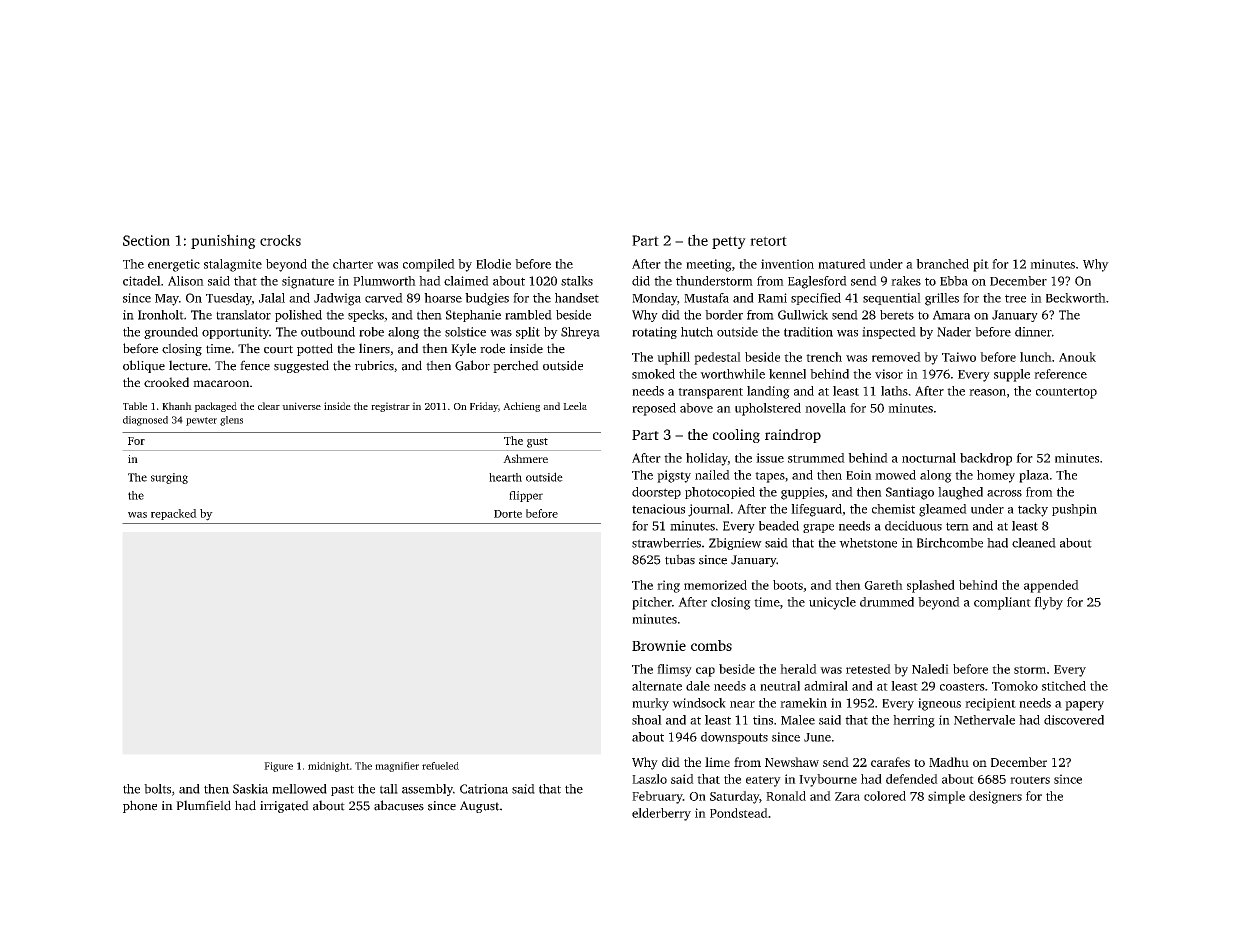  I want to click on refueled, so click(440, 766).
